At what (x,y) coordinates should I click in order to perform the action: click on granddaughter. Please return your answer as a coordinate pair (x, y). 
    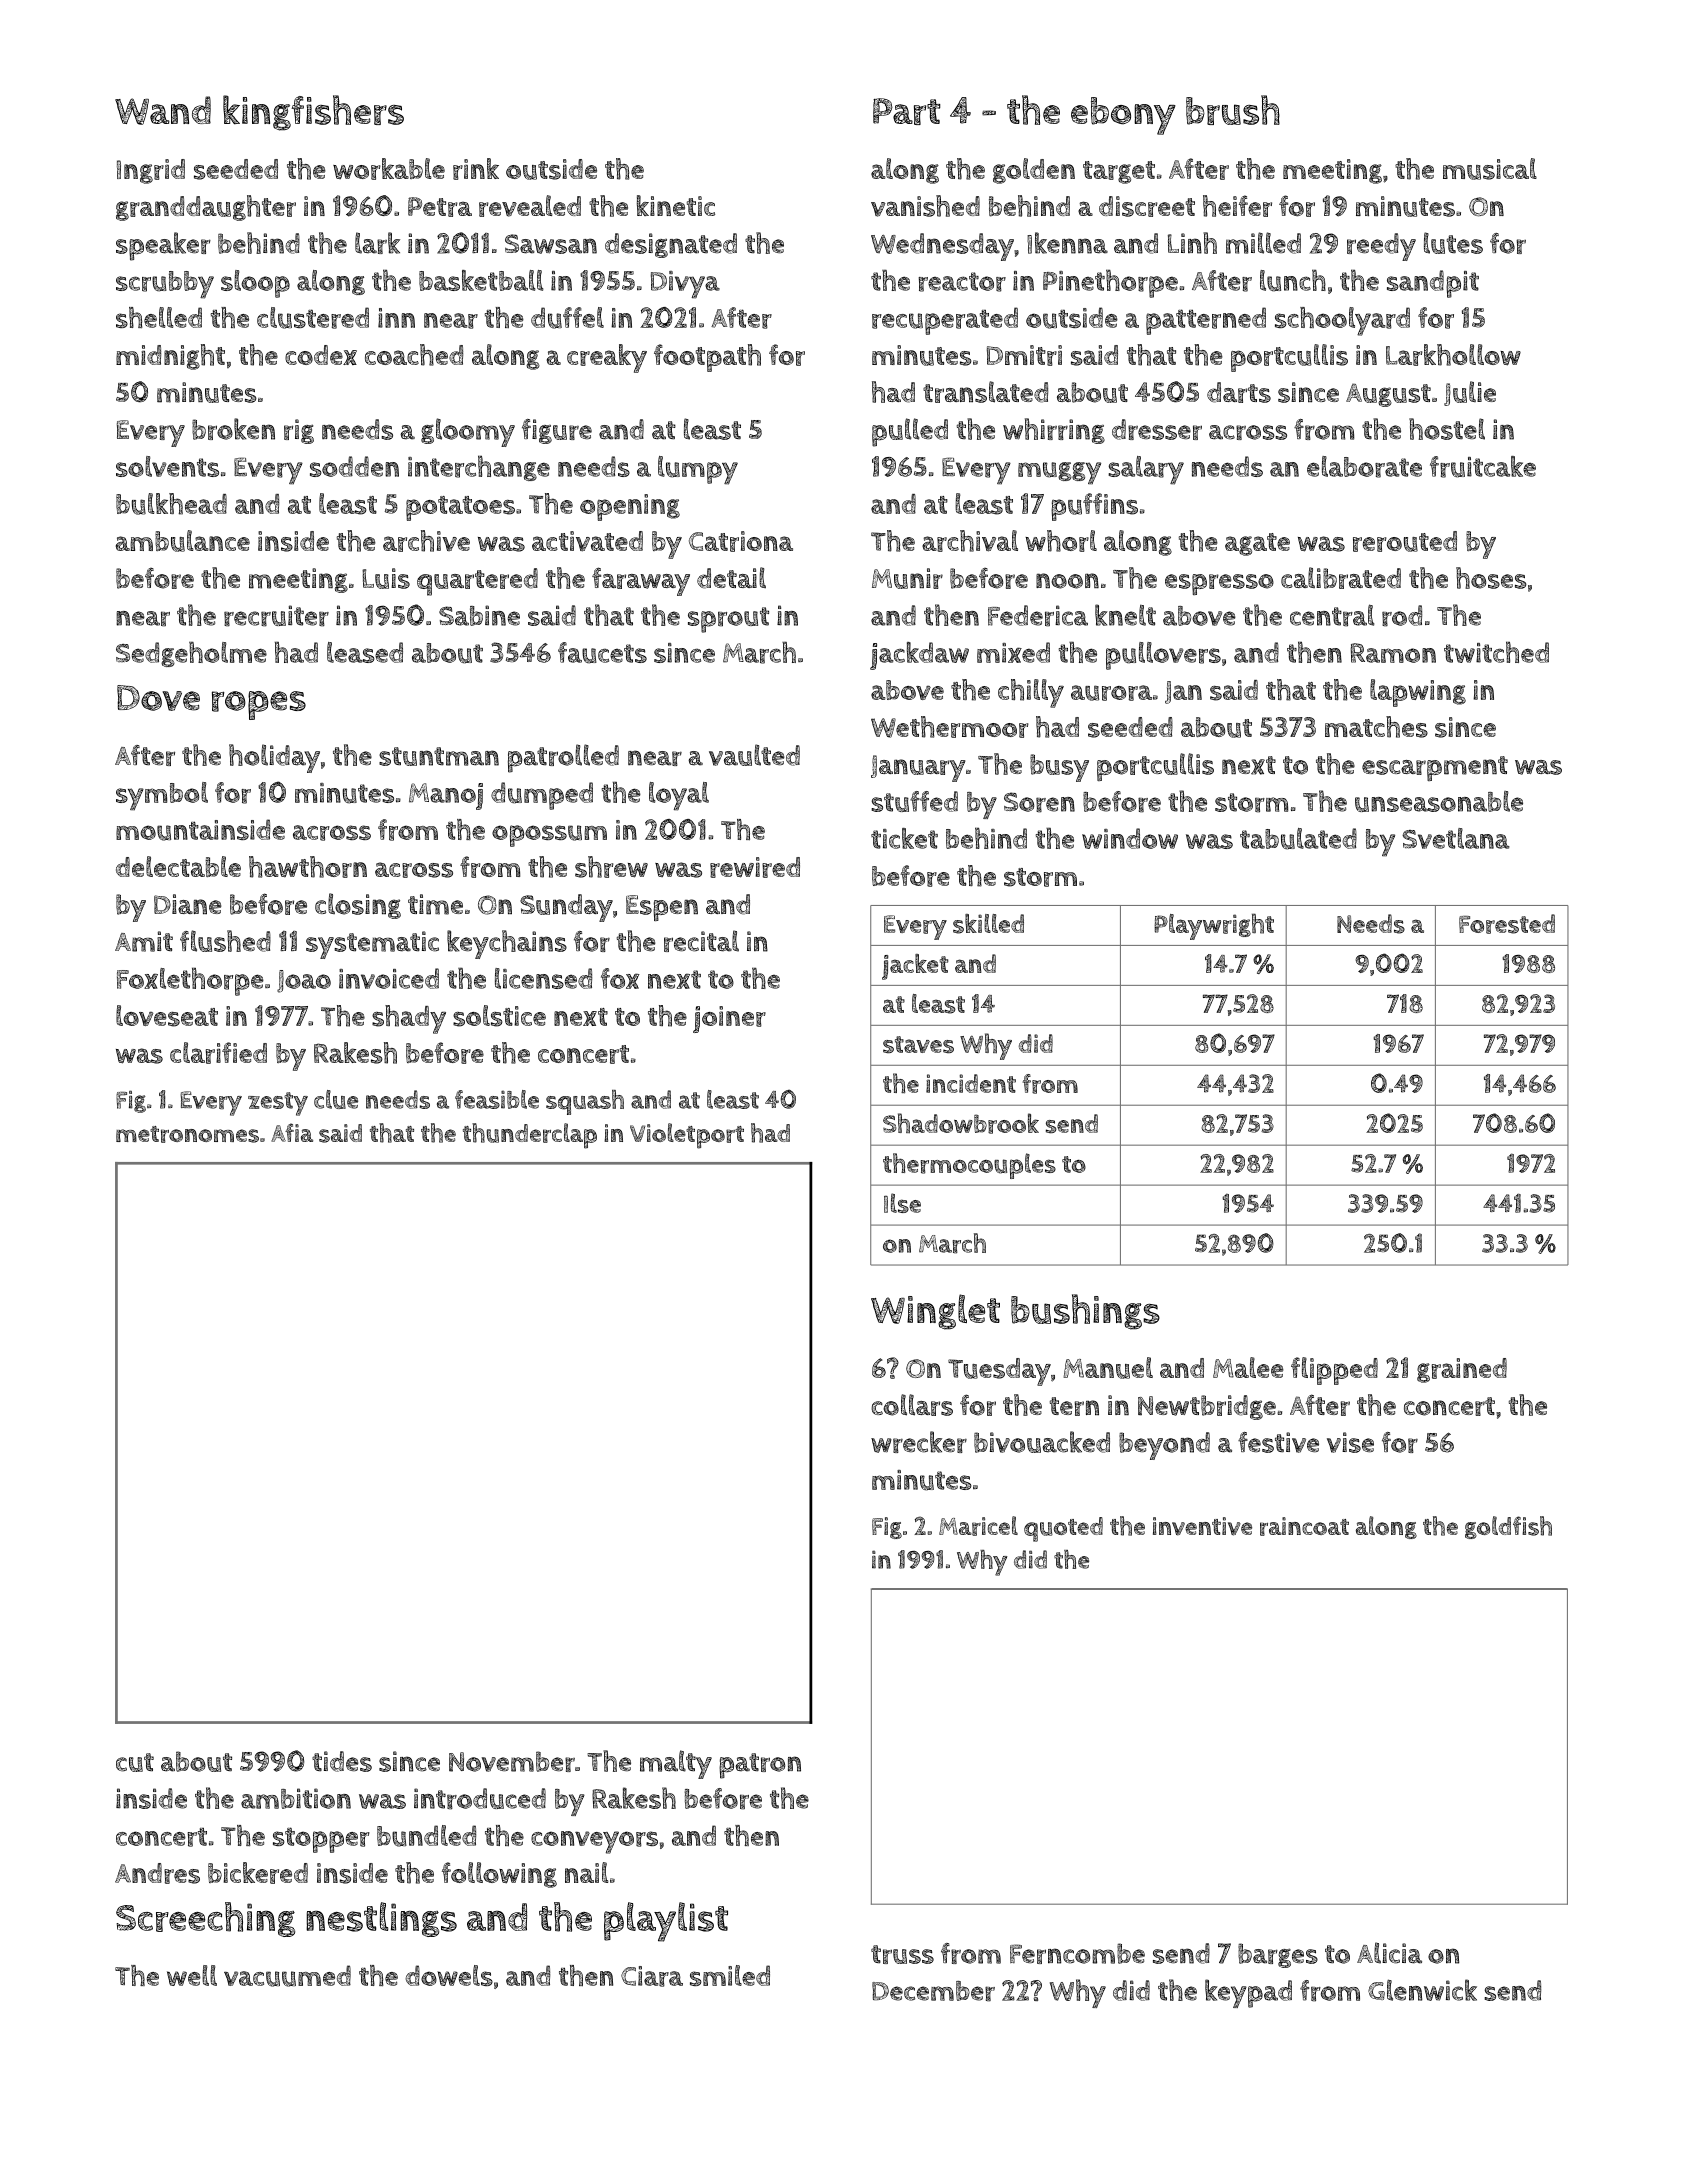
    Looking at the image, I should click on (206, 208).
